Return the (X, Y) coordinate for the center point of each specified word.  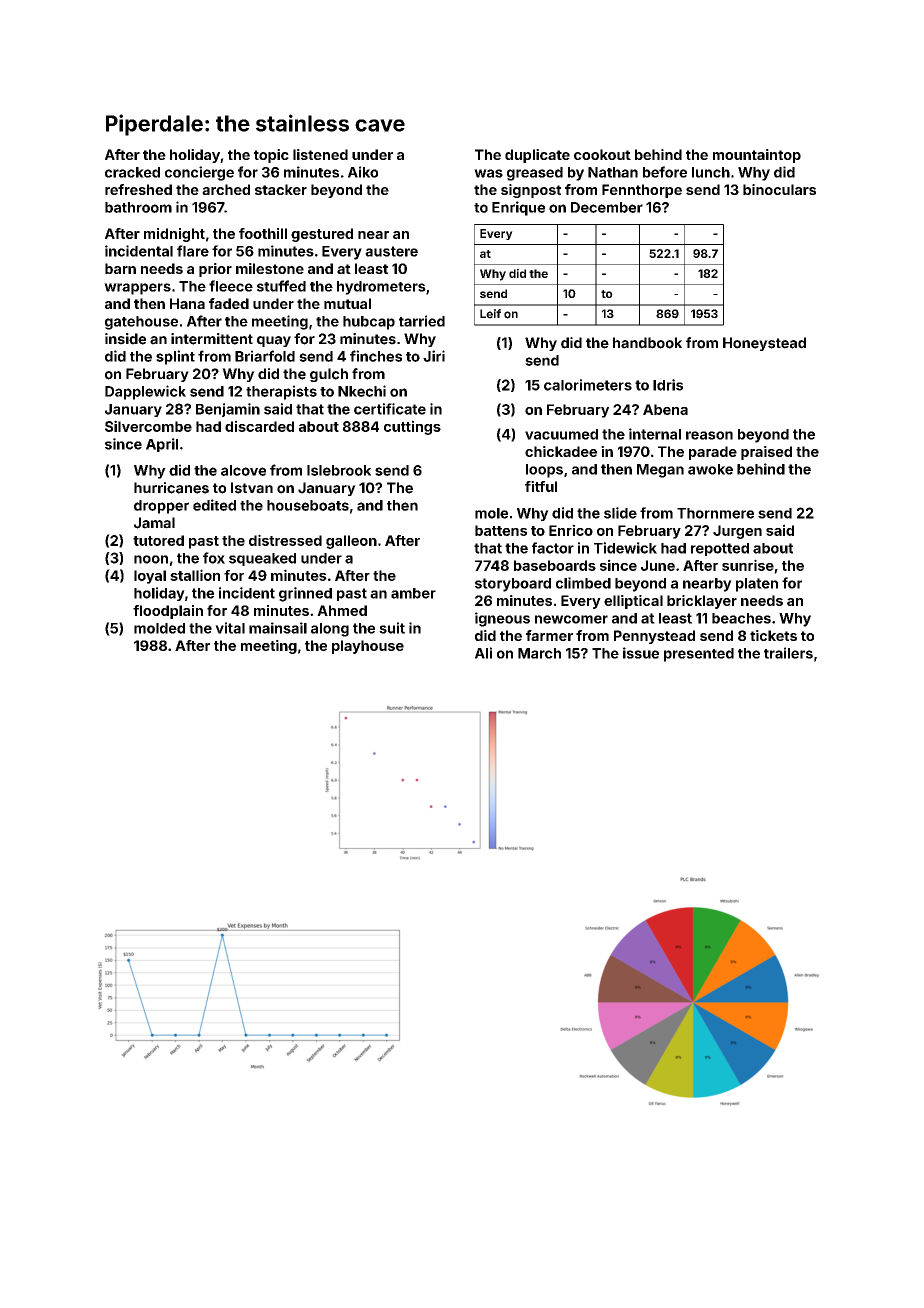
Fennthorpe (642, 191)
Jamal (154, 523)
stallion (195, 575)
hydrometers (381, 288)
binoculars (779, 189)
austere (391, 251)
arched (226, 189)
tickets (773, 635)
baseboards (555, 565)
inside (125, 339)
